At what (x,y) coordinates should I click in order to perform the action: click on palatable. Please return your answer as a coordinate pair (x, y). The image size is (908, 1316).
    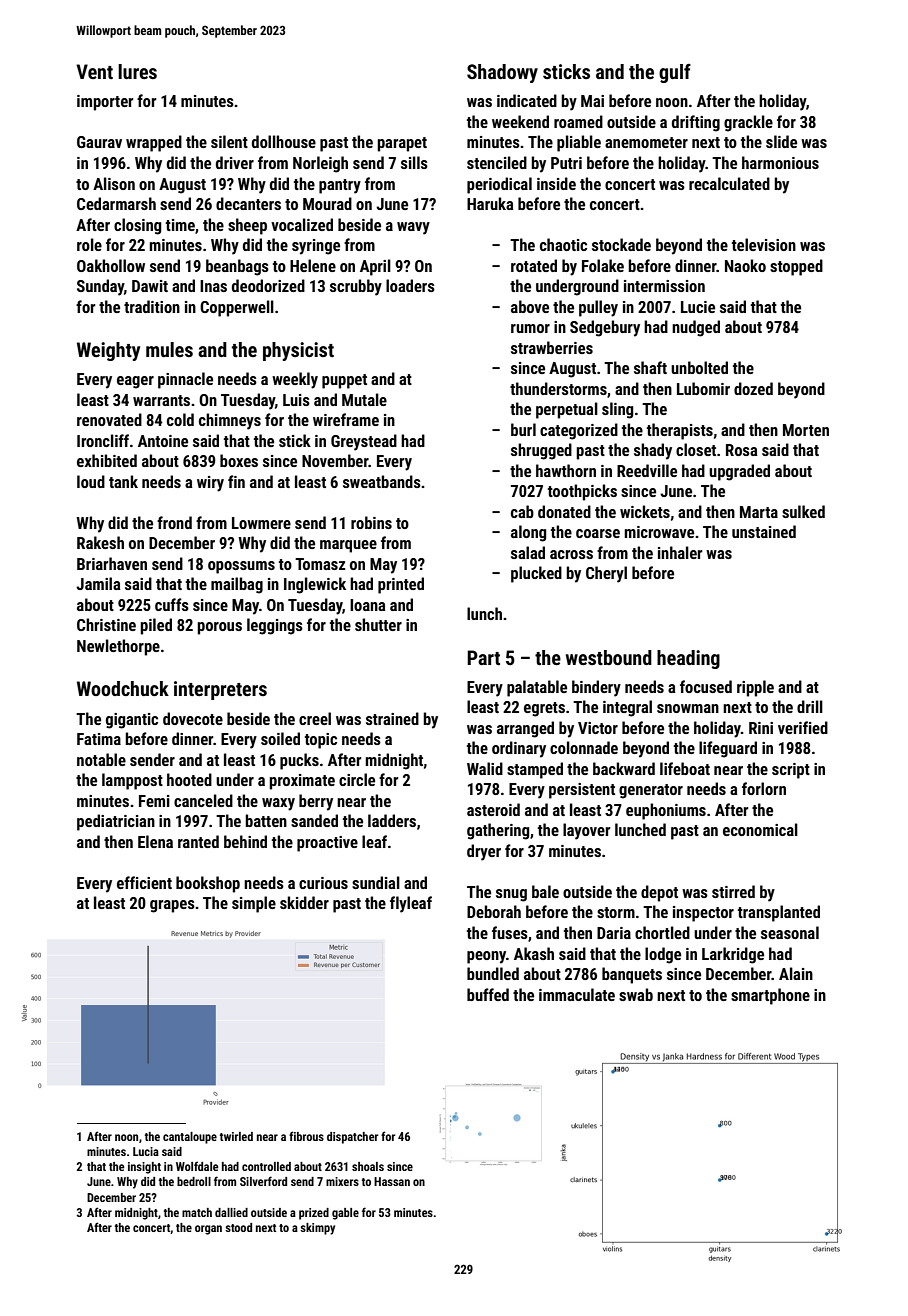
    Looking at the image, I should click on (537, 688).
